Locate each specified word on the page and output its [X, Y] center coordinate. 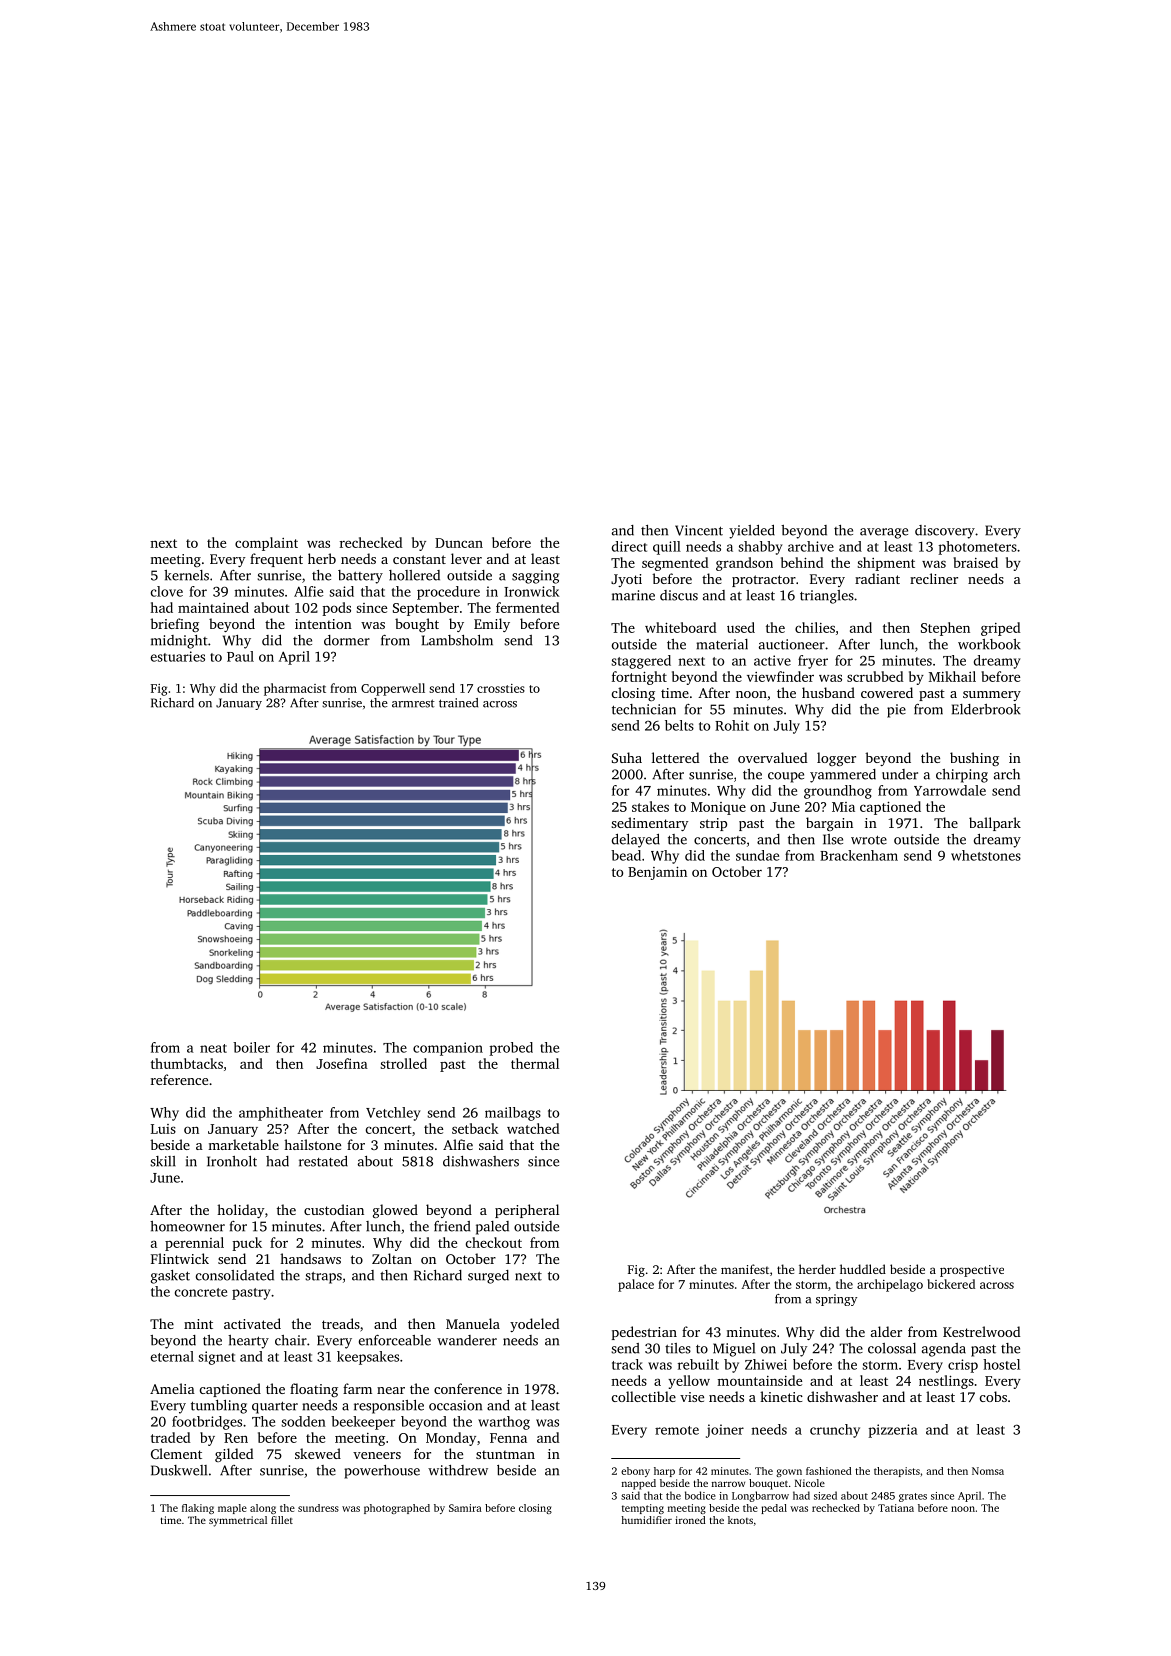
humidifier [646, 1520]
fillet [282, 1520]
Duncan [459, 543]
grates [913, 1497]
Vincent [699, 530]
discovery [945, 532]
